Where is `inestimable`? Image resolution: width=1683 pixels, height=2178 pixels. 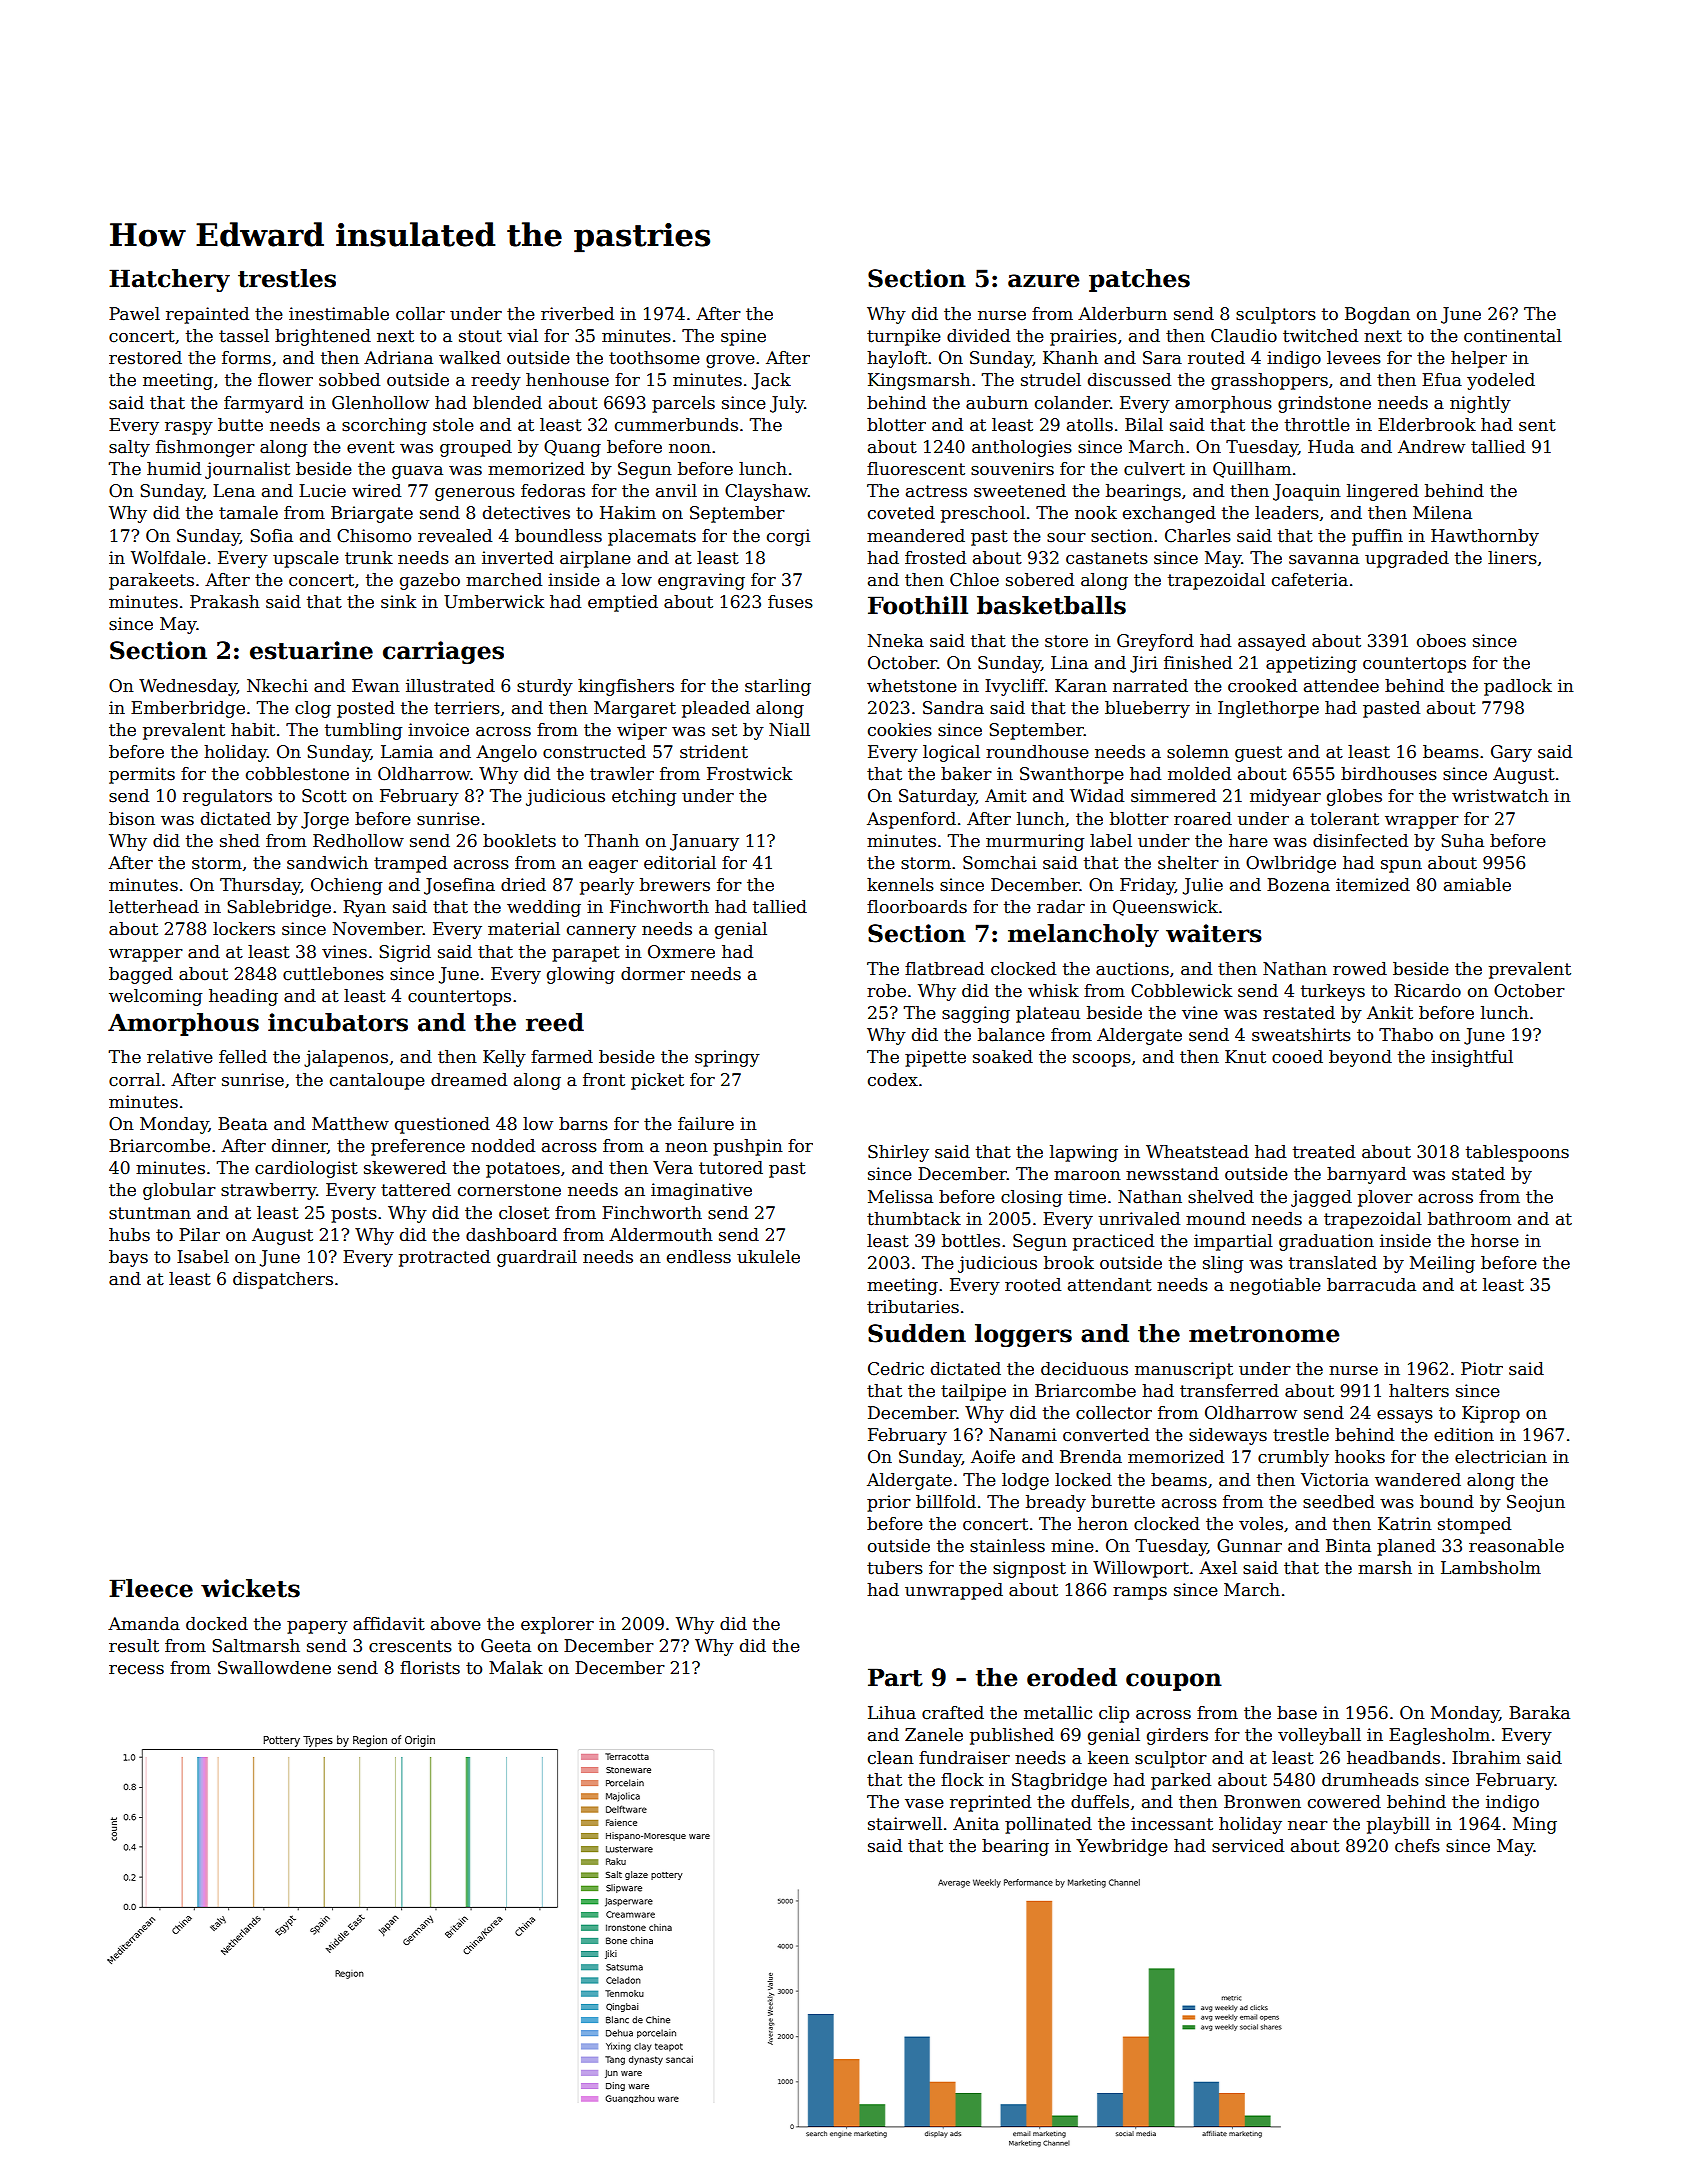 inestimable is located at coordinates (339, 314).
